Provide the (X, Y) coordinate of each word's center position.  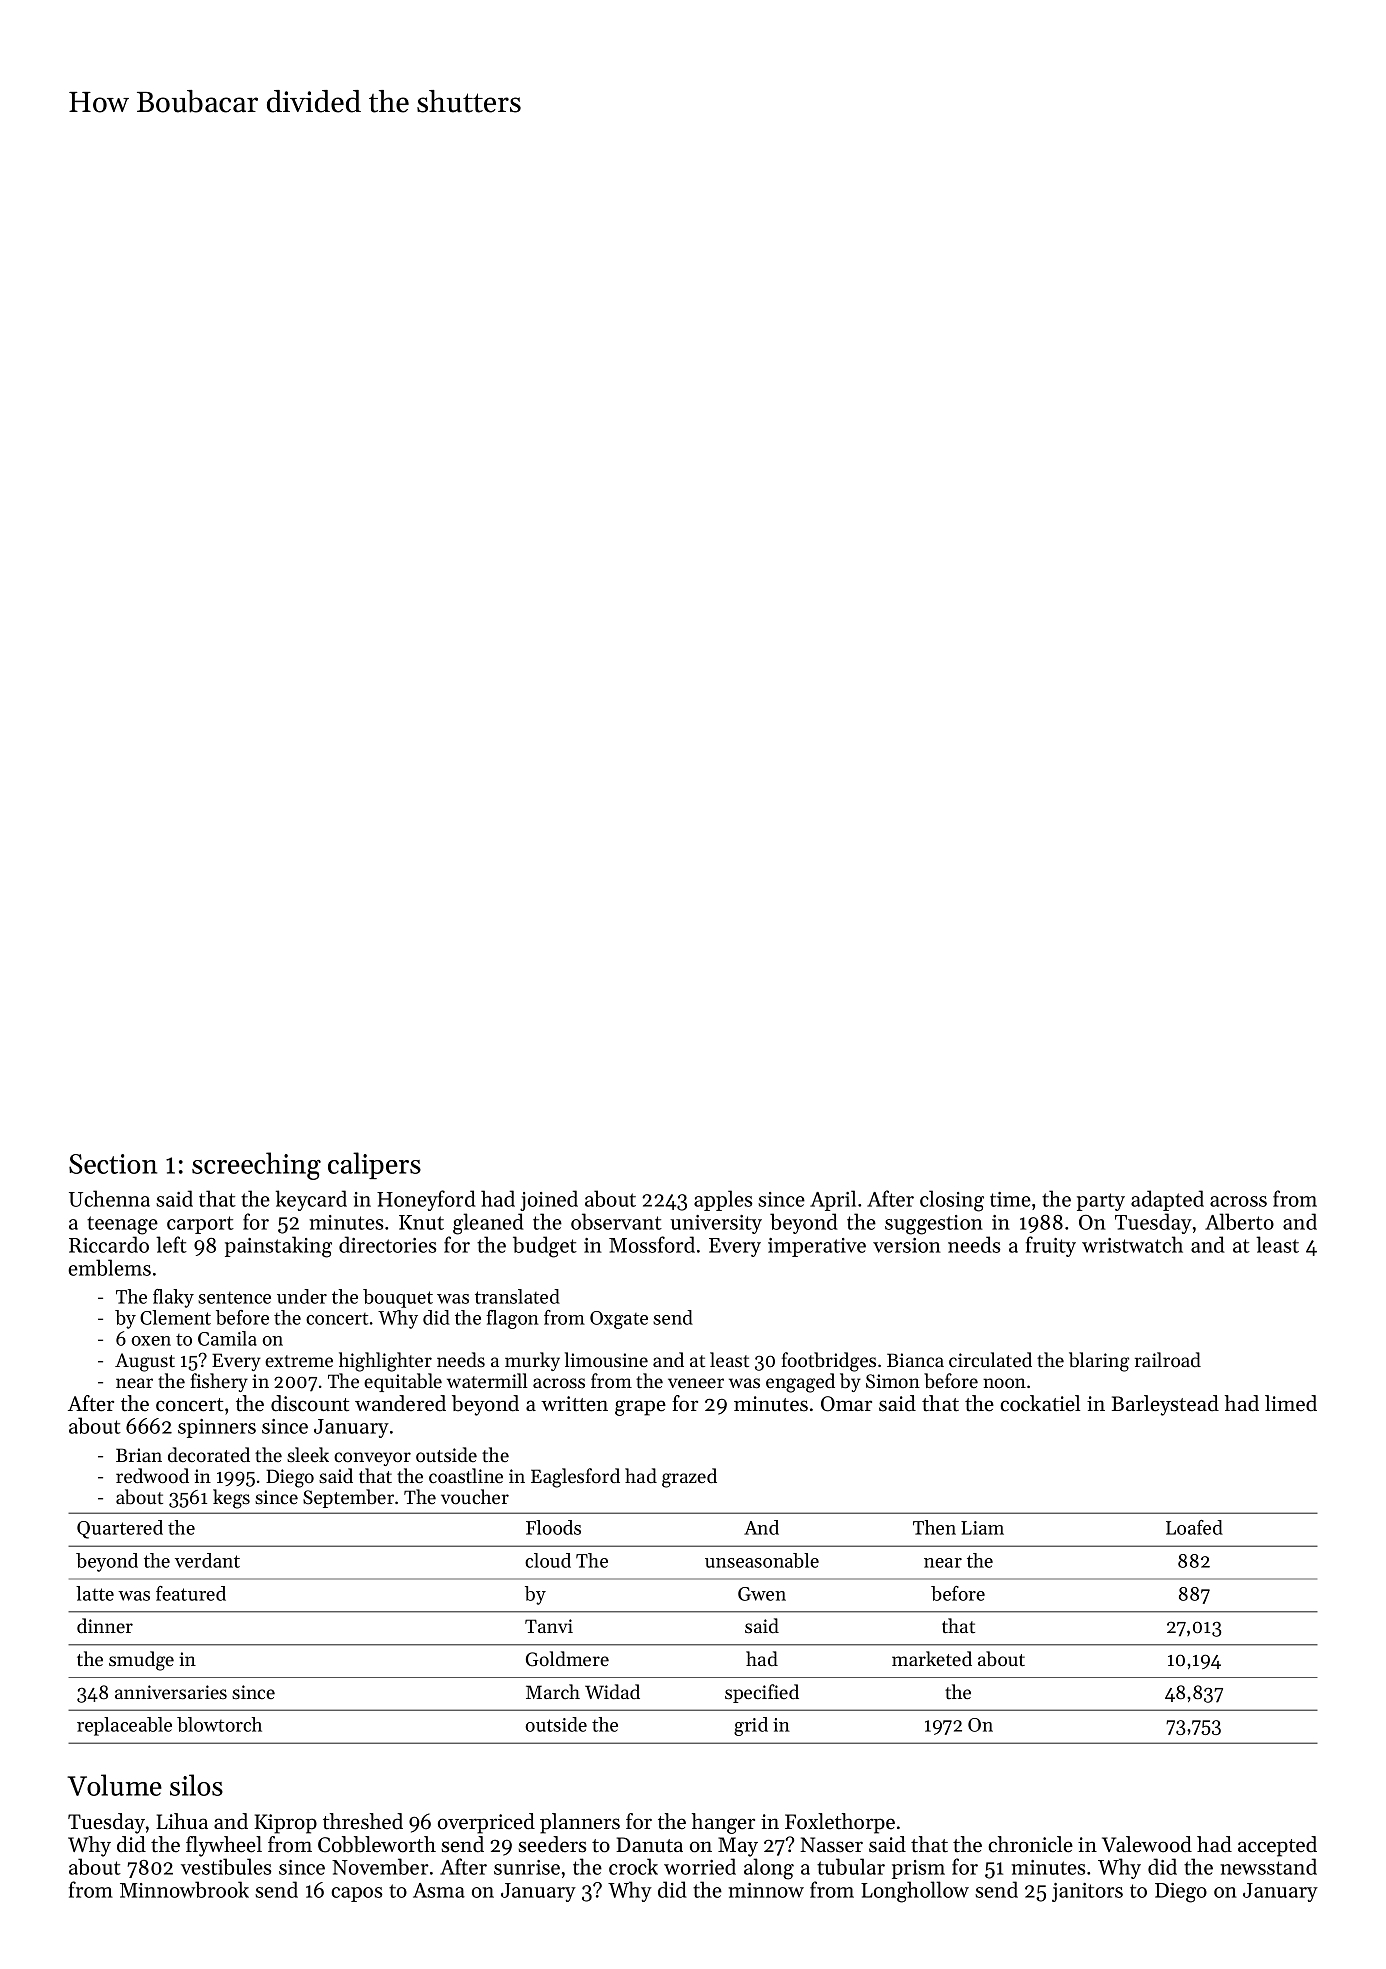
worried (700, 1866)
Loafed (1194, 1527)
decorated (209, 1455)
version (907, 1245)
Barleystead (1165, 1405)
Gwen (762, 1594)
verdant (207, 1560)
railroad (1168, 1360)
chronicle (1030, 1844)
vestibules (226, 1866)
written (574, 1404)
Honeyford (426, 1200)
